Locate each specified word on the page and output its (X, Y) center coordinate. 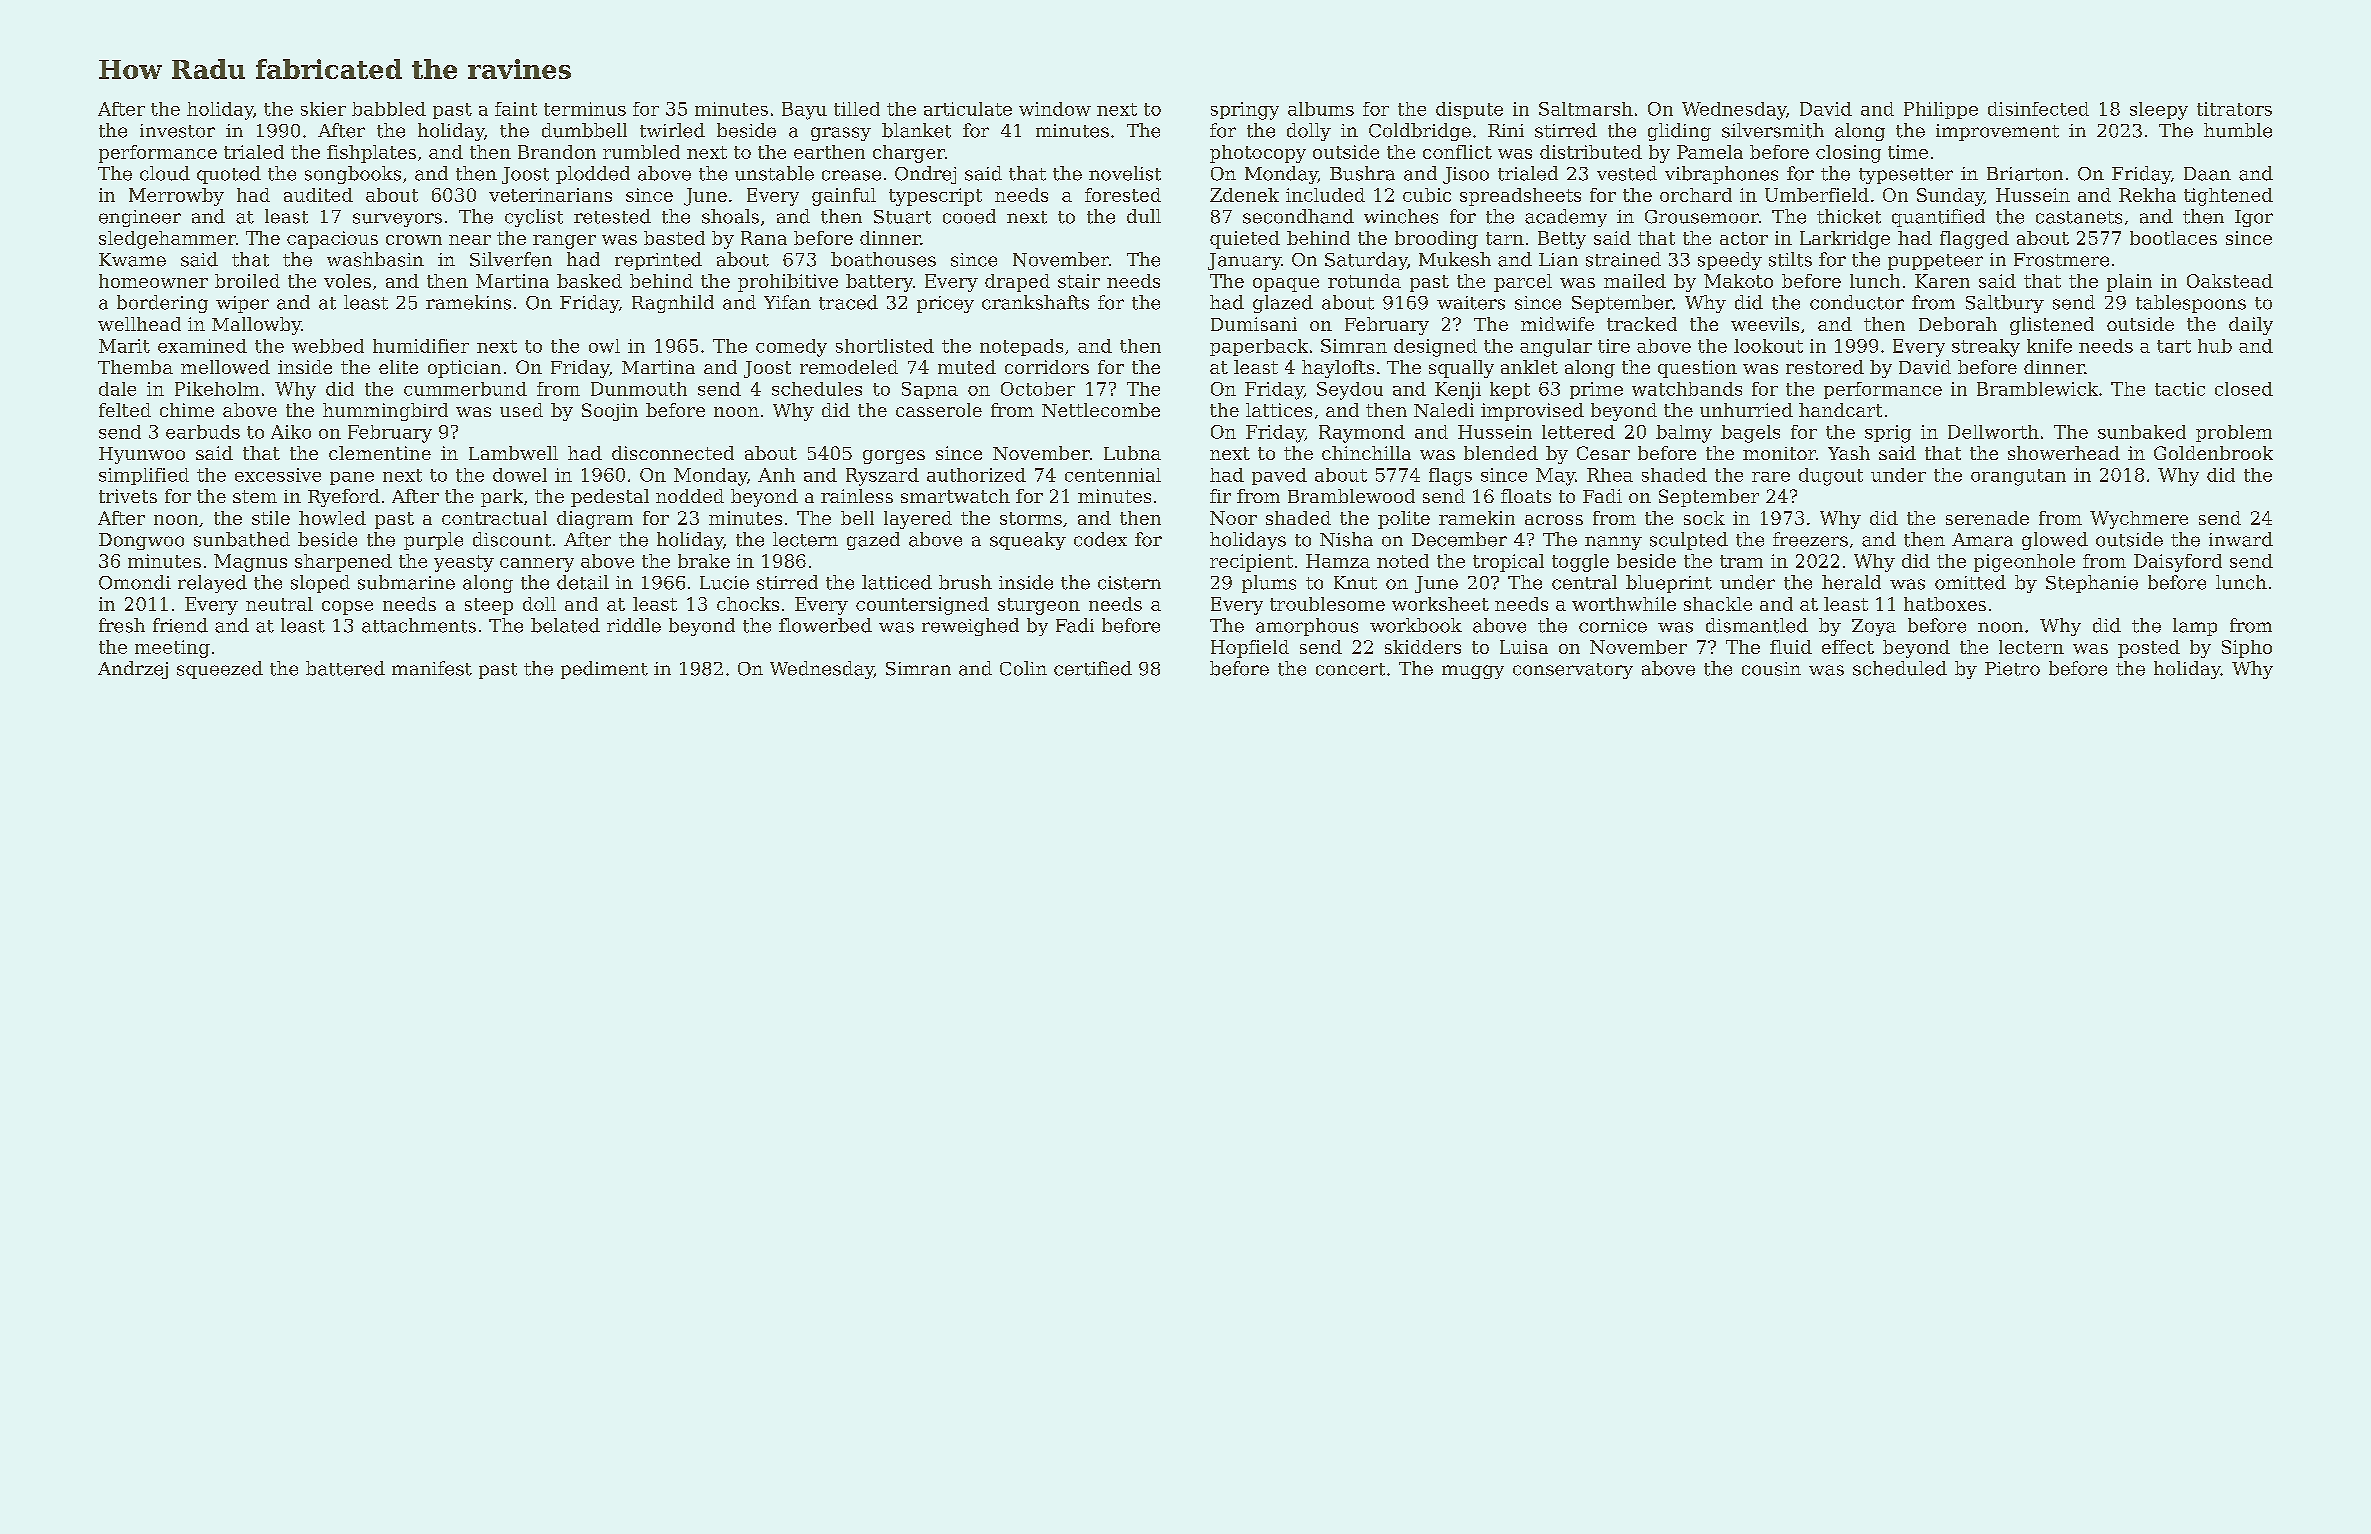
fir (1220, 496)
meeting (172, 649)
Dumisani (1254, 324)
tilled (857, 109)
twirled (672, 130)
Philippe (1941, 110)
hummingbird (385, 412)
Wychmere (2139, 520)
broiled (247, 281)
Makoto (1738, 281)
